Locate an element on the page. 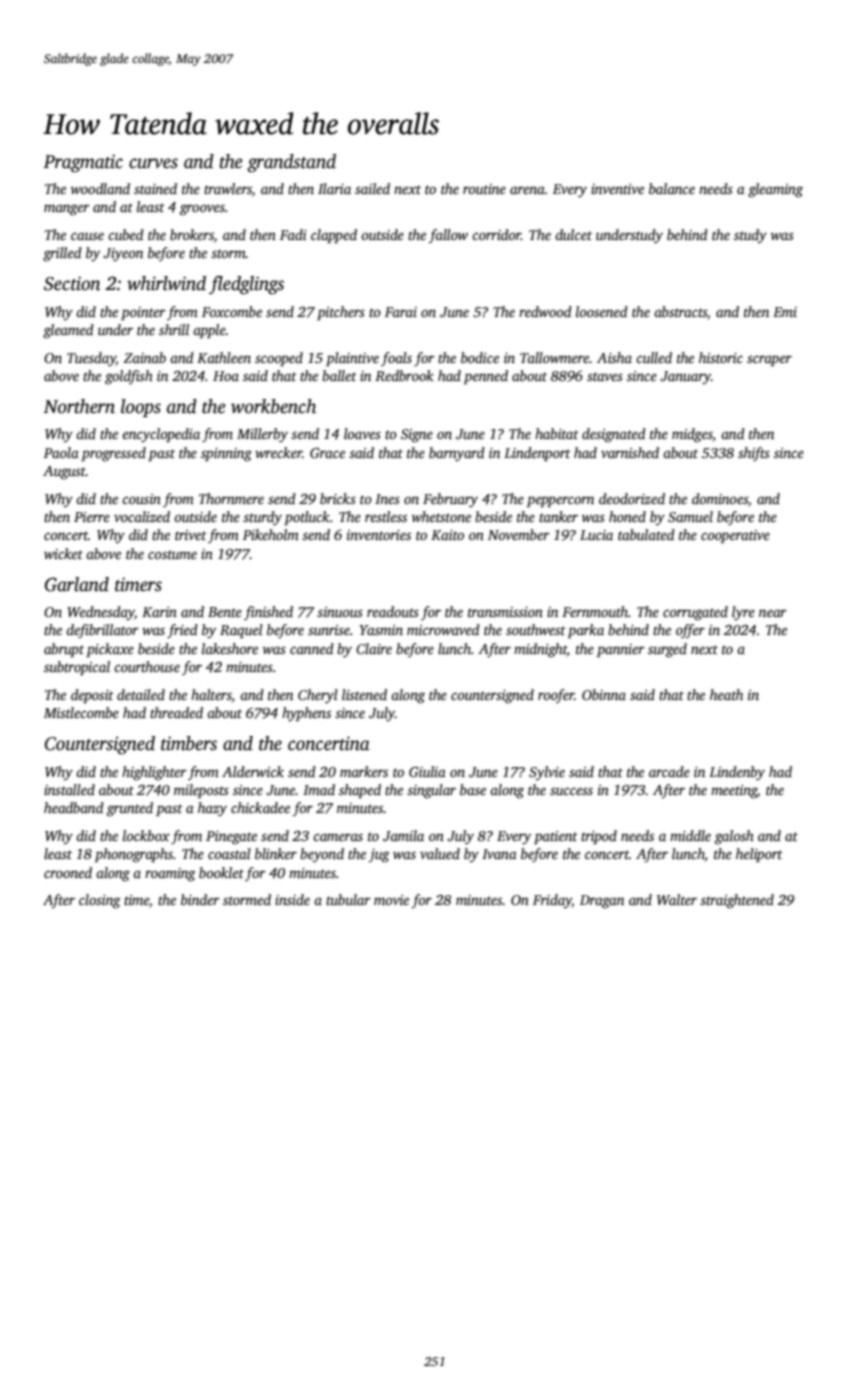 This page has height=1400, width=849. listened is located at coordinates (364, 694).
